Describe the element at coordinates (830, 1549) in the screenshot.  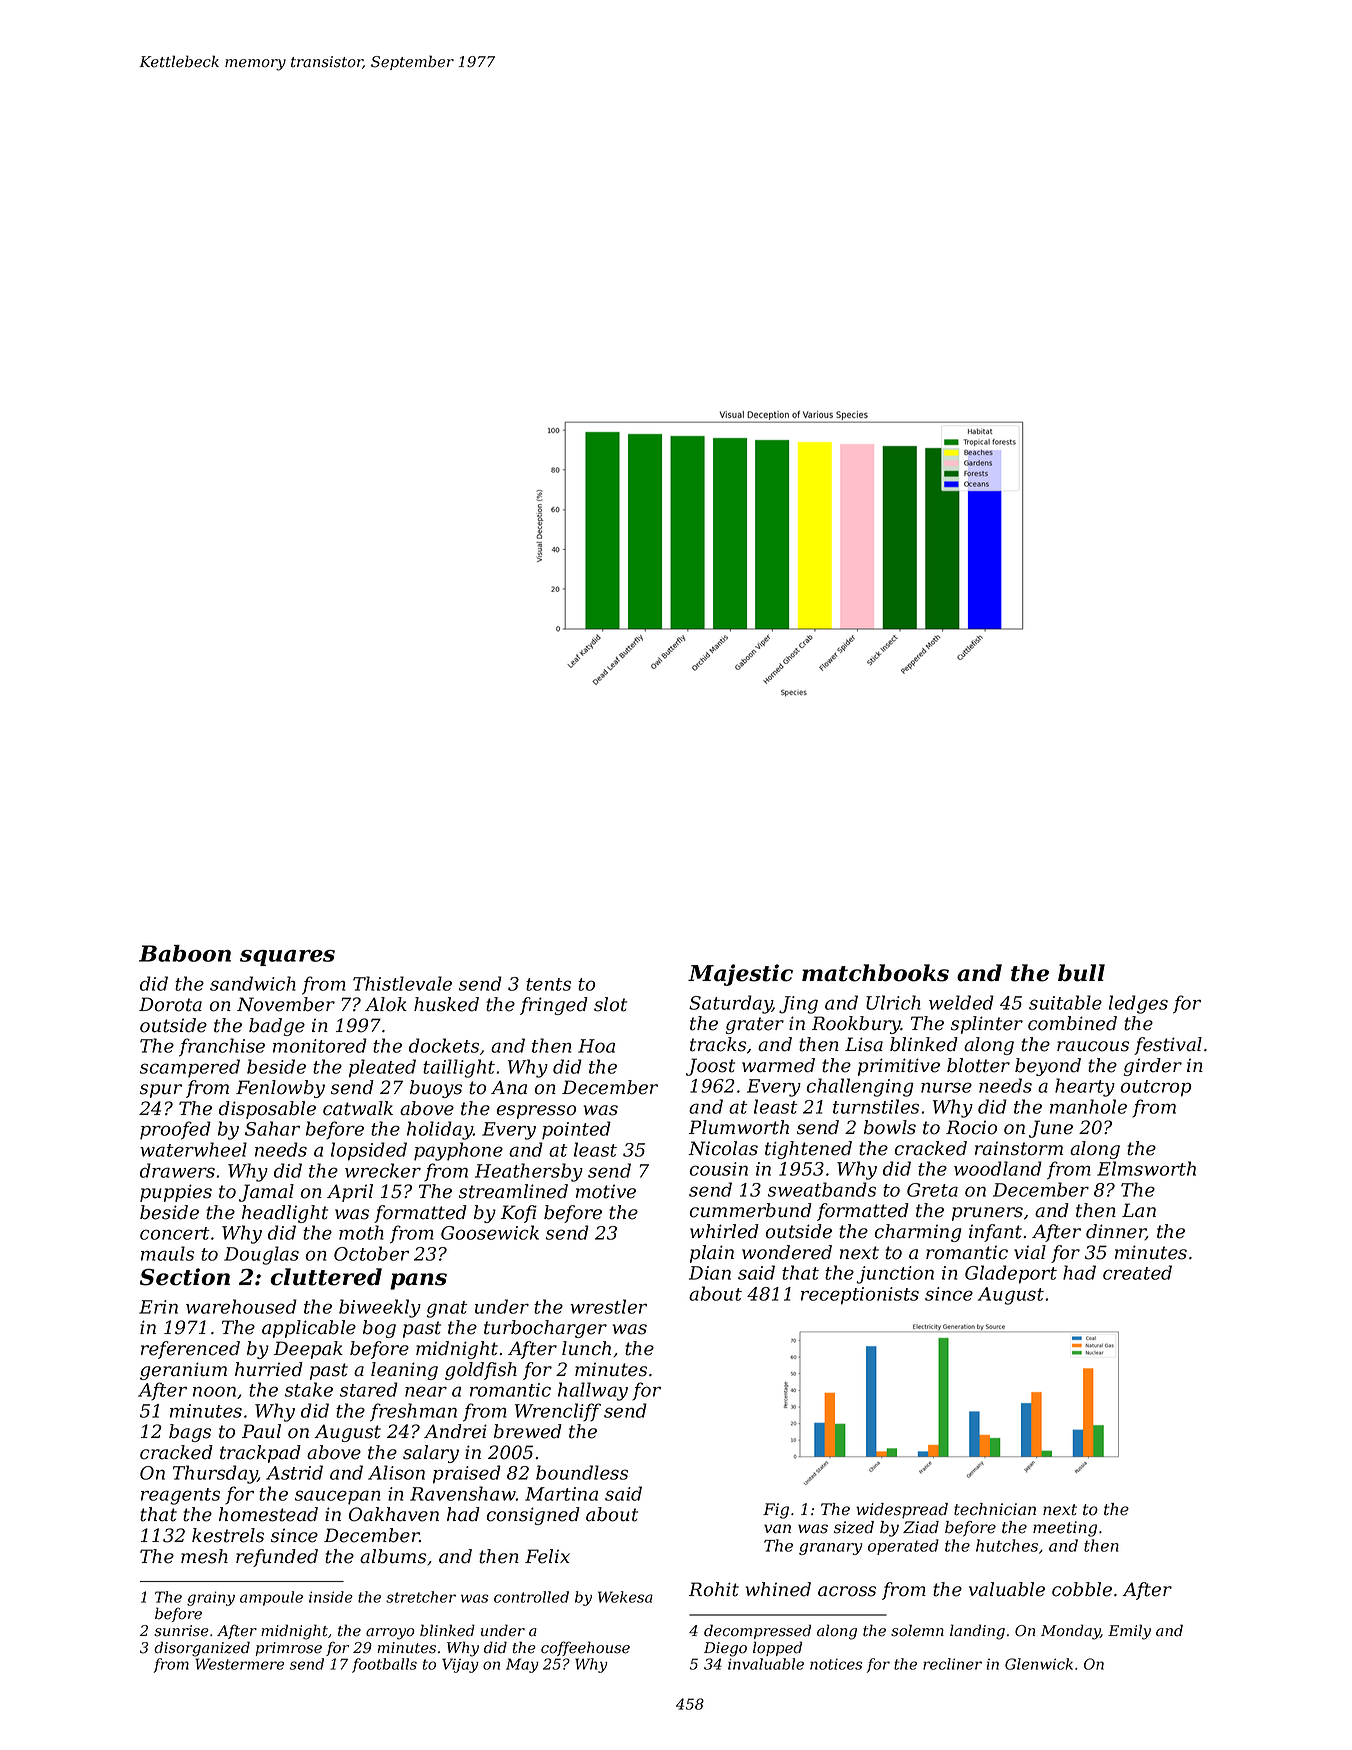
I see `granary` at that location.
